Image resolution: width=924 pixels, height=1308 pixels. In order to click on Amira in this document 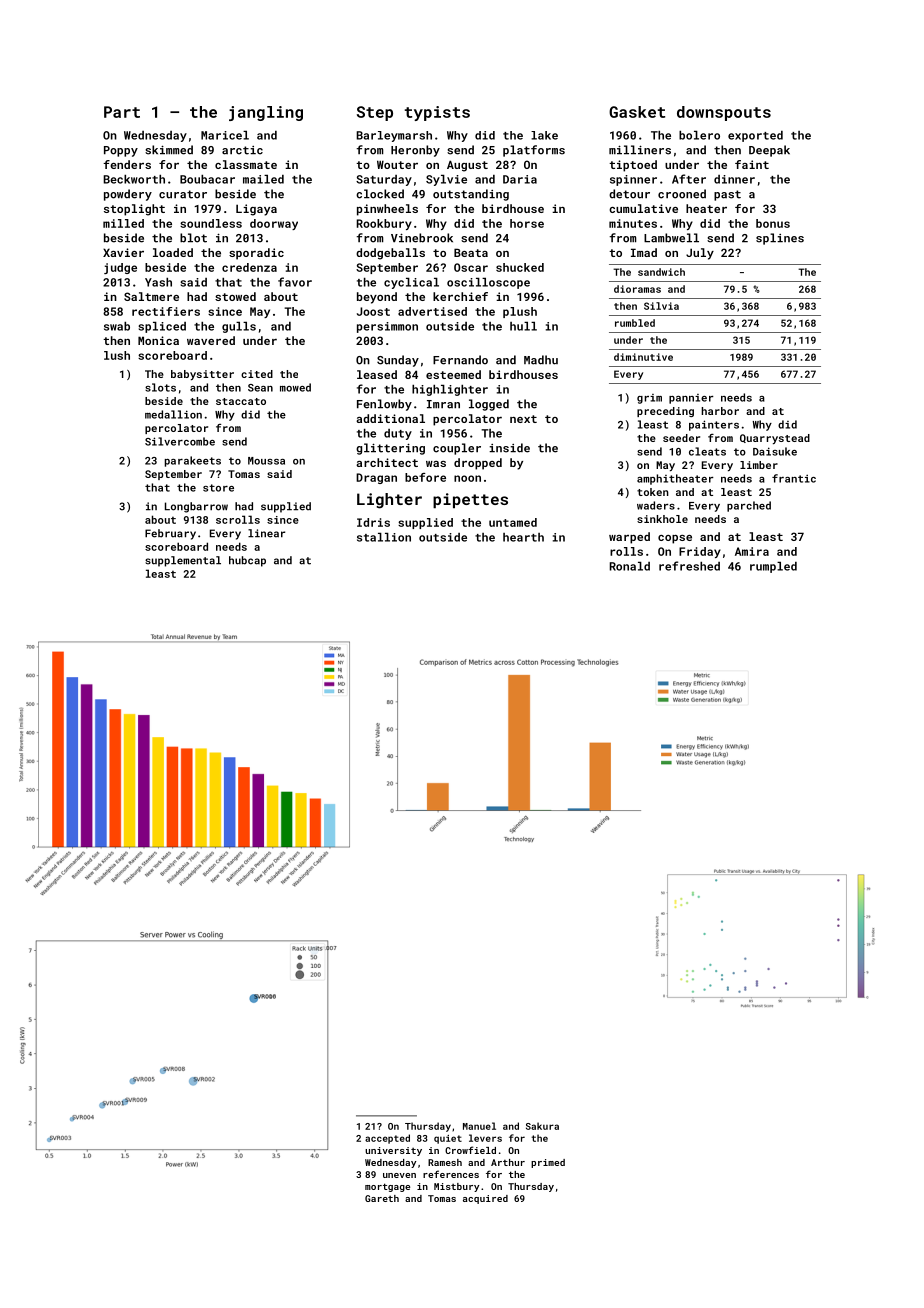, I will do `click(752, 551)`.
